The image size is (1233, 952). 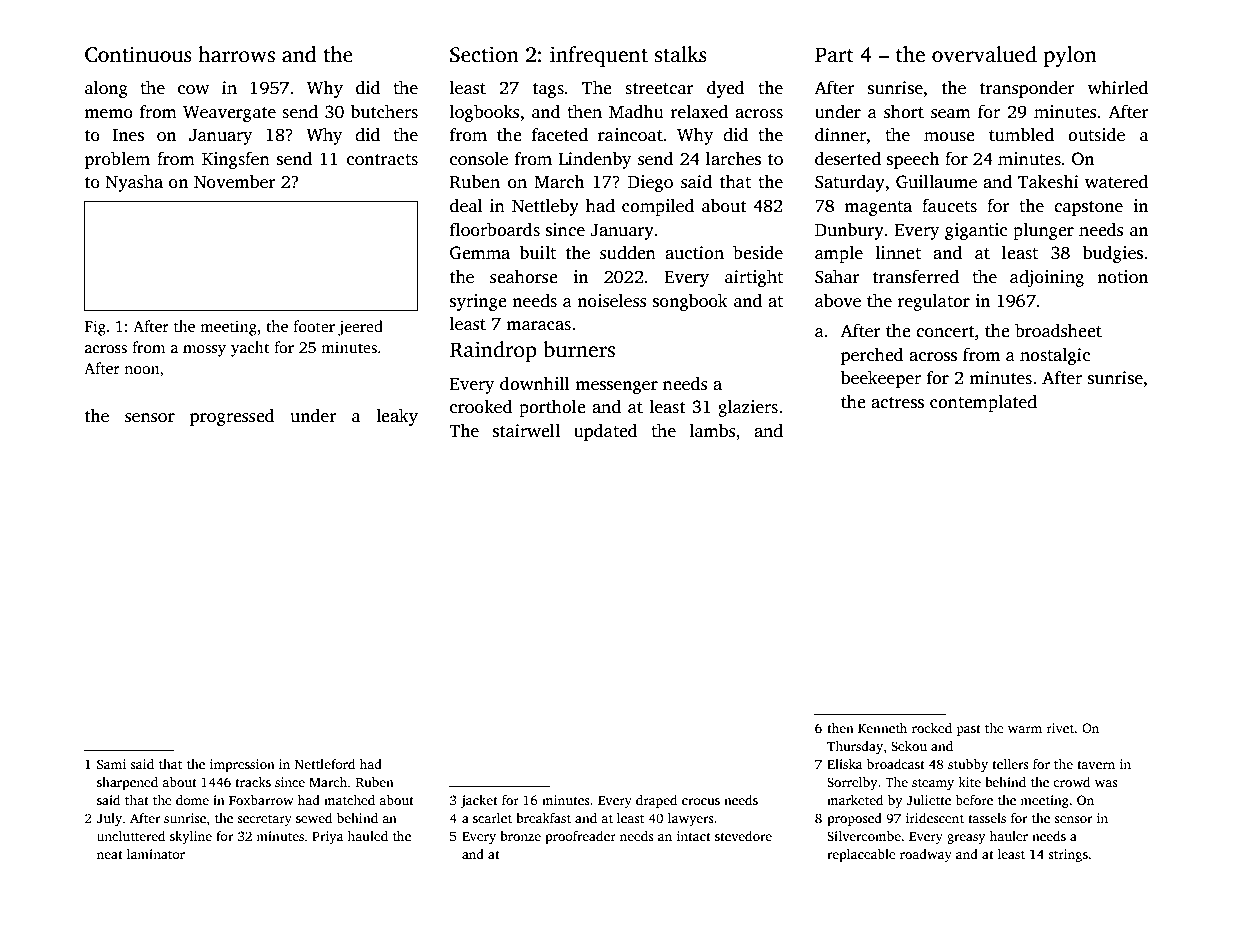 I want to click on beekeeper, so click(x=881, y=379).
